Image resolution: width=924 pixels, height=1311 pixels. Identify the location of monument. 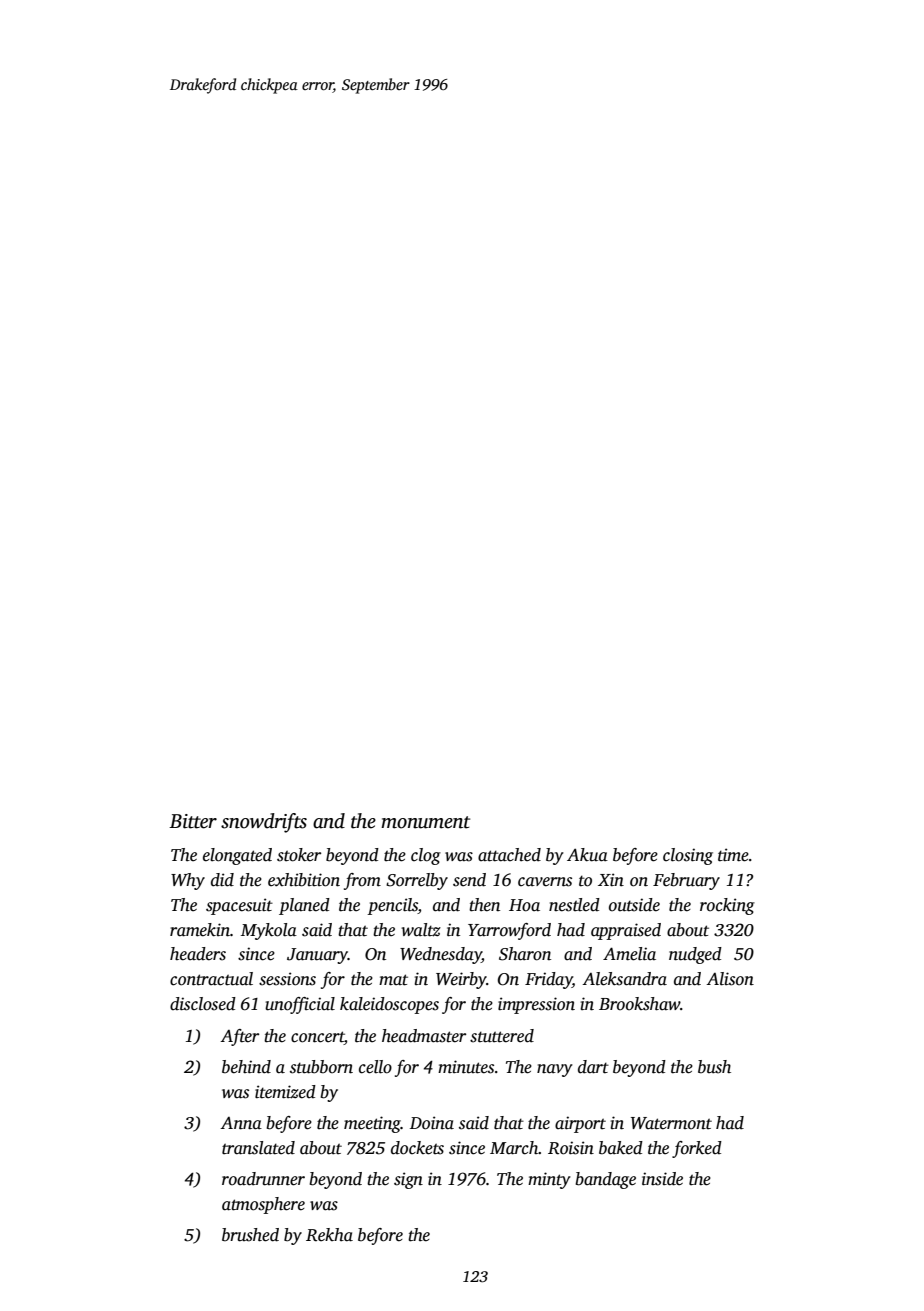
(425, 822).
